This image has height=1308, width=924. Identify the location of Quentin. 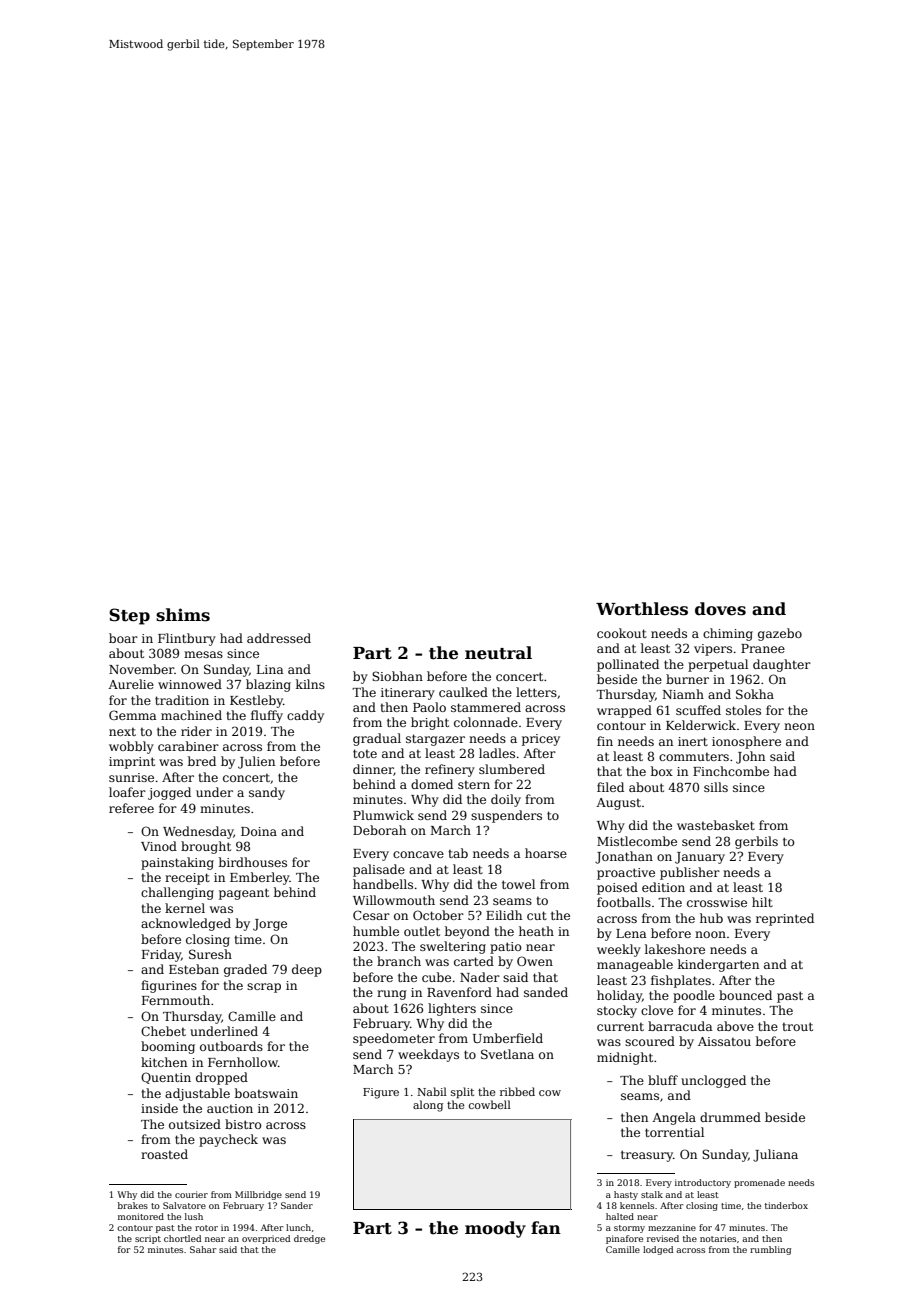
(166, 1078).
